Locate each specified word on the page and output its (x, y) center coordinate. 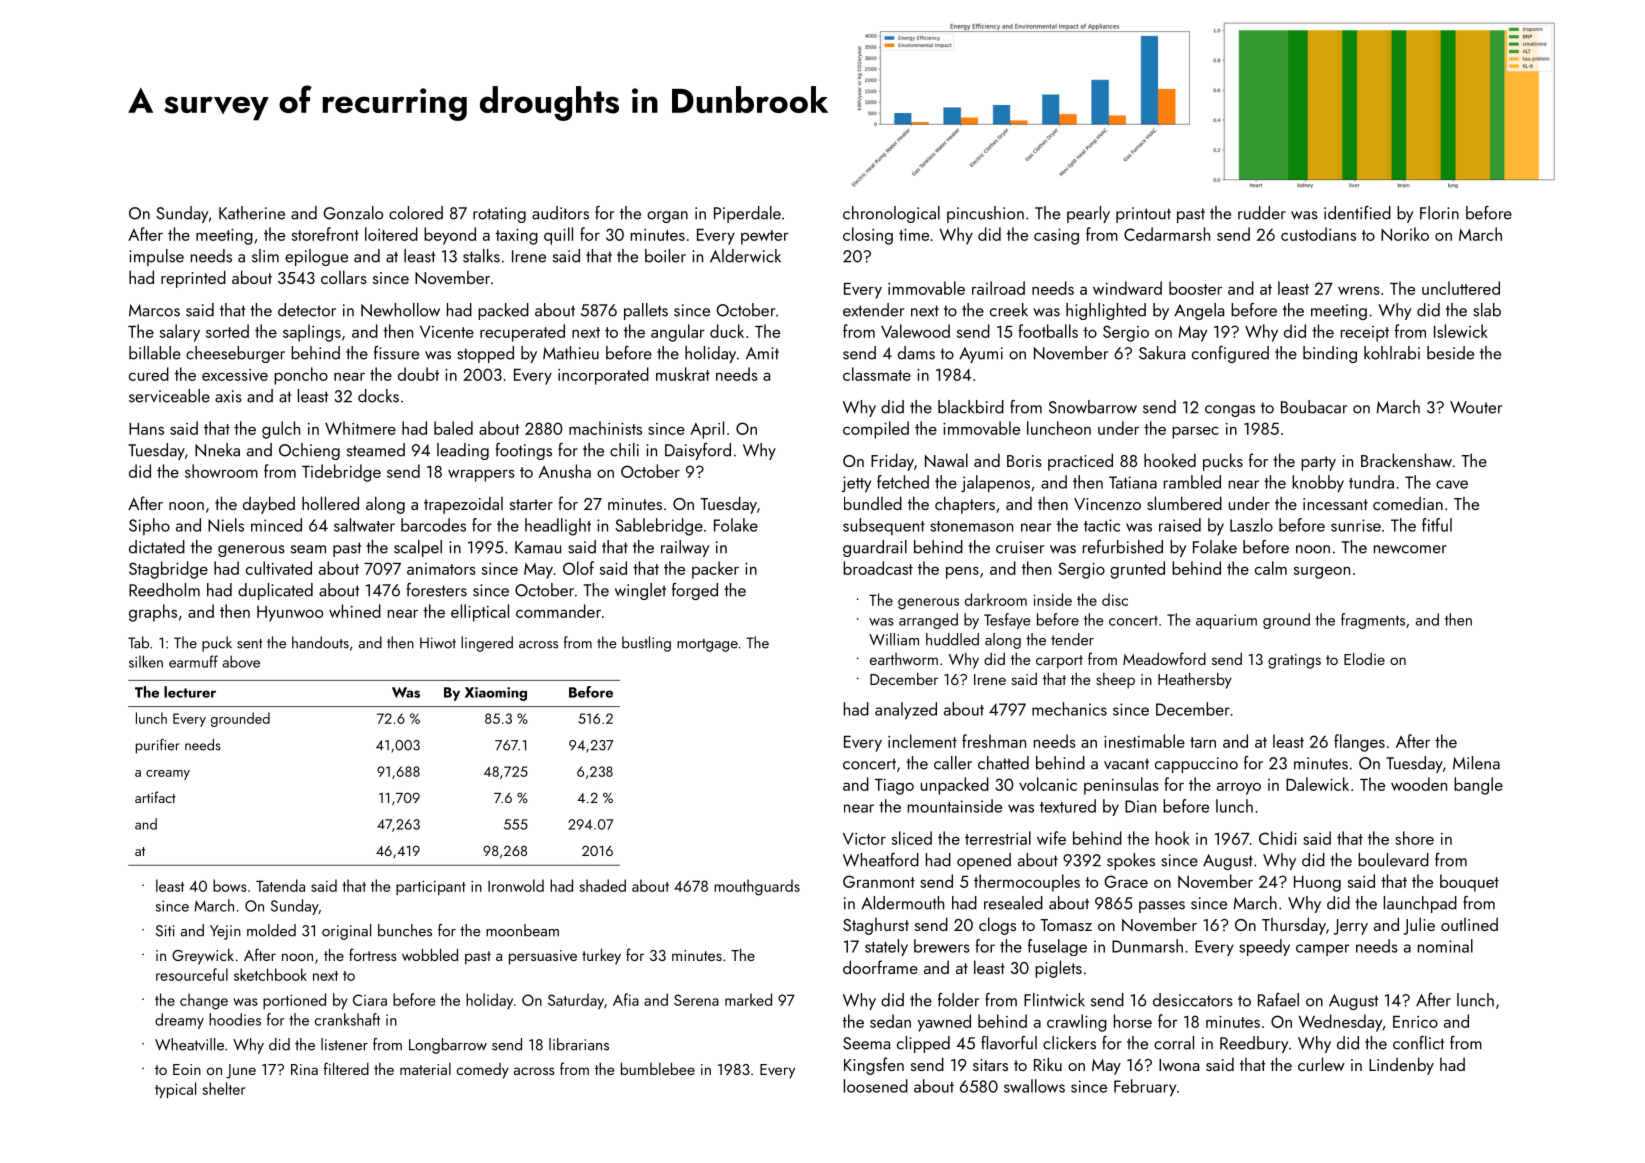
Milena (1476, 763)
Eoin (187, 1069)
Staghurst (876, 926)
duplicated (275, 591)
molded (271, 930)
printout (1143, 215)
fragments (1373, 621)
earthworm (904, 659)
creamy (168, 775)
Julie (1419, 926)
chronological (891, 214)
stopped (485, 354)
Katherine (252, 213)
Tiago (894, 787)
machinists (605, 428)
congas (1230, 411)
